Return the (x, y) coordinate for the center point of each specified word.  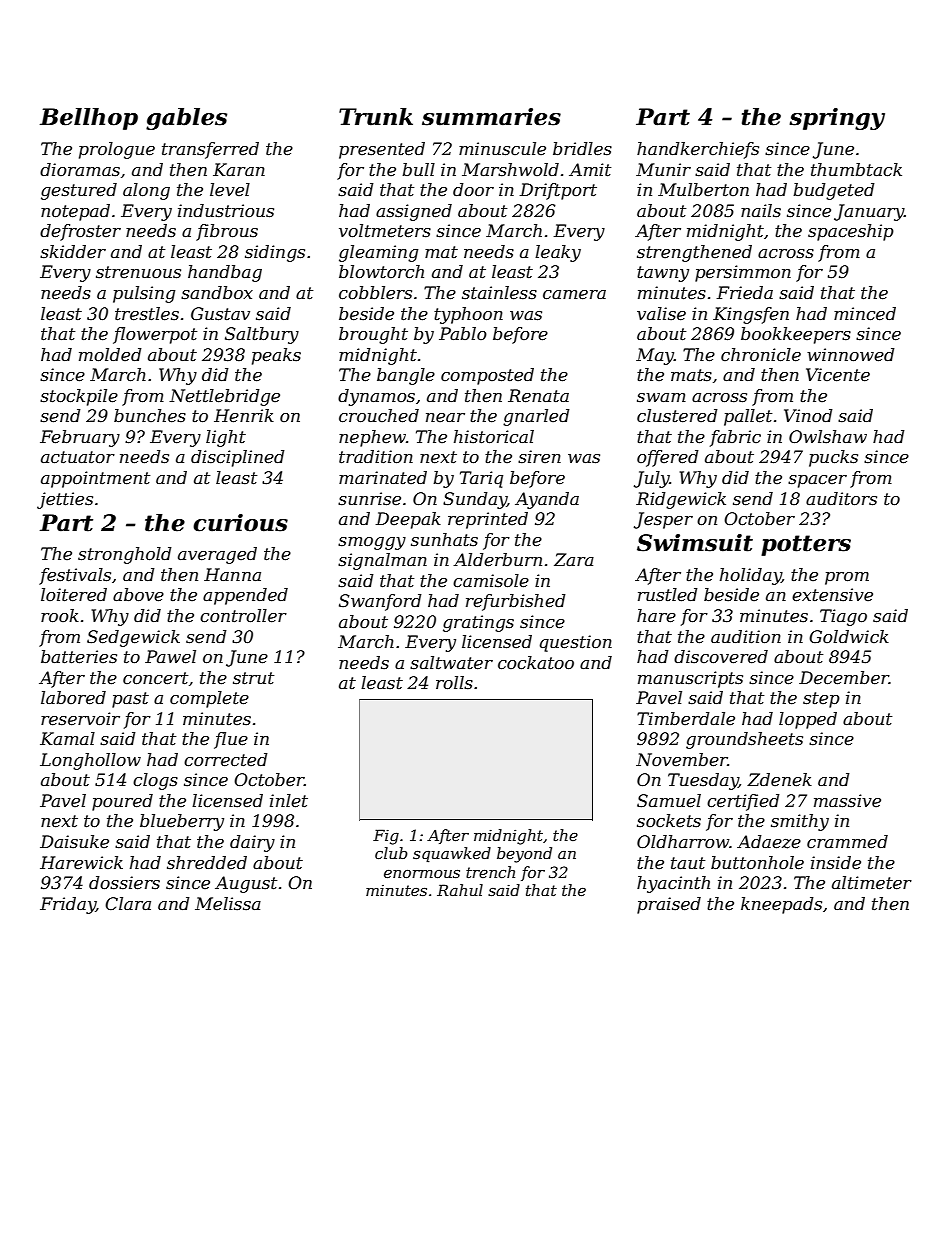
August (246, 884)
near (445, 417)
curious (240, 523)
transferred (210, 150)
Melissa (228, 903)
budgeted (834, 191)
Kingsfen (751, 315)
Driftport (558, 191)
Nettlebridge (224, 397)
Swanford (380, 602)
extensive (832, 595)
